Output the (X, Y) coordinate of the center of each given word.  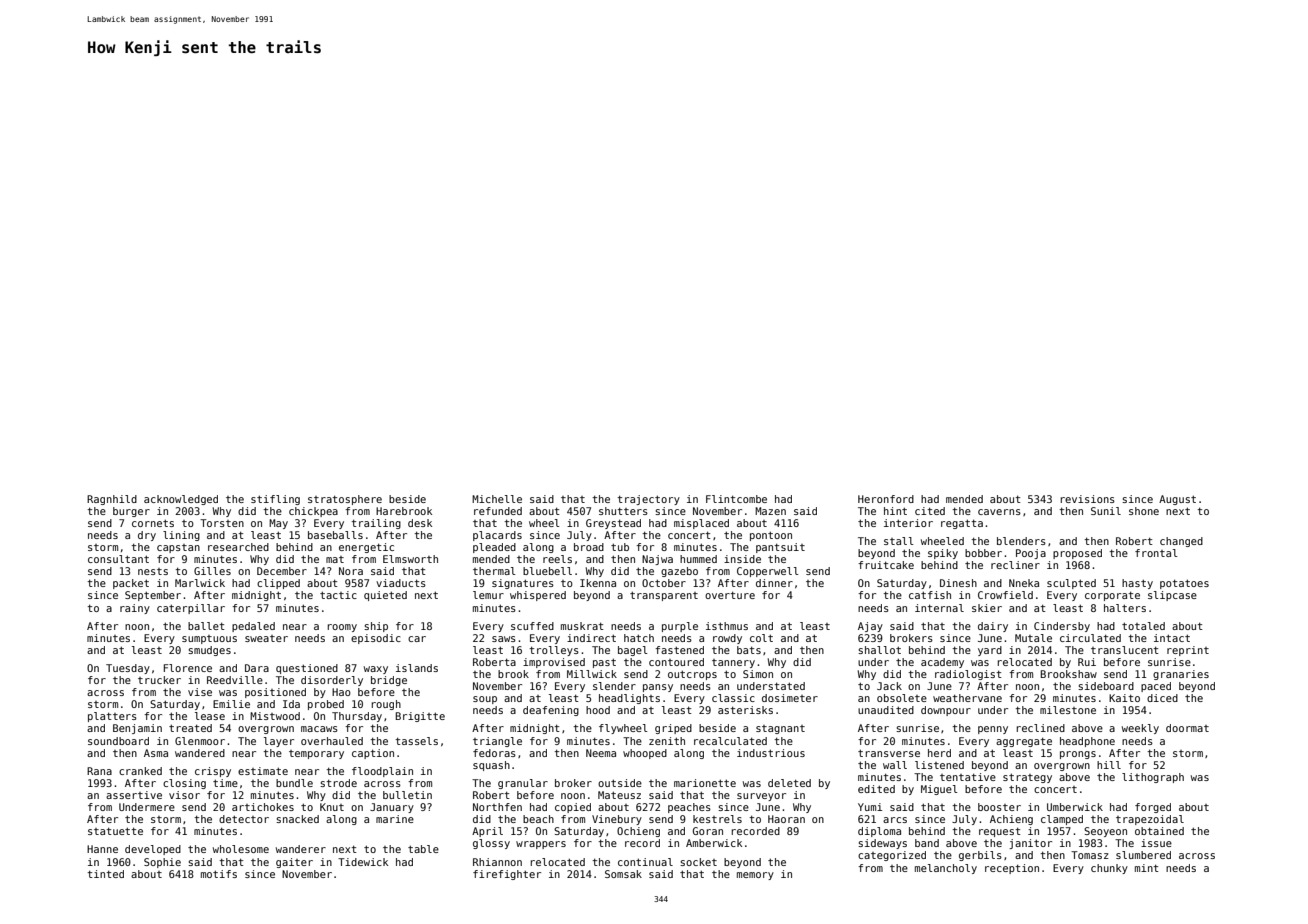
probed (326, 705)
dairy (993, 627)
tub (620, 547)
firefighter (507, 875)
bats (749, 650)
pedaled (253, 627)
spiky (943, 554)
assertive (134, 795)
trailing (376, 524)
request (1000, 832)
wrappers (541, 845)
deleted (789, 783)
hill (1109, 765)
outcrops (692, 675)
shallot (879, 650)
